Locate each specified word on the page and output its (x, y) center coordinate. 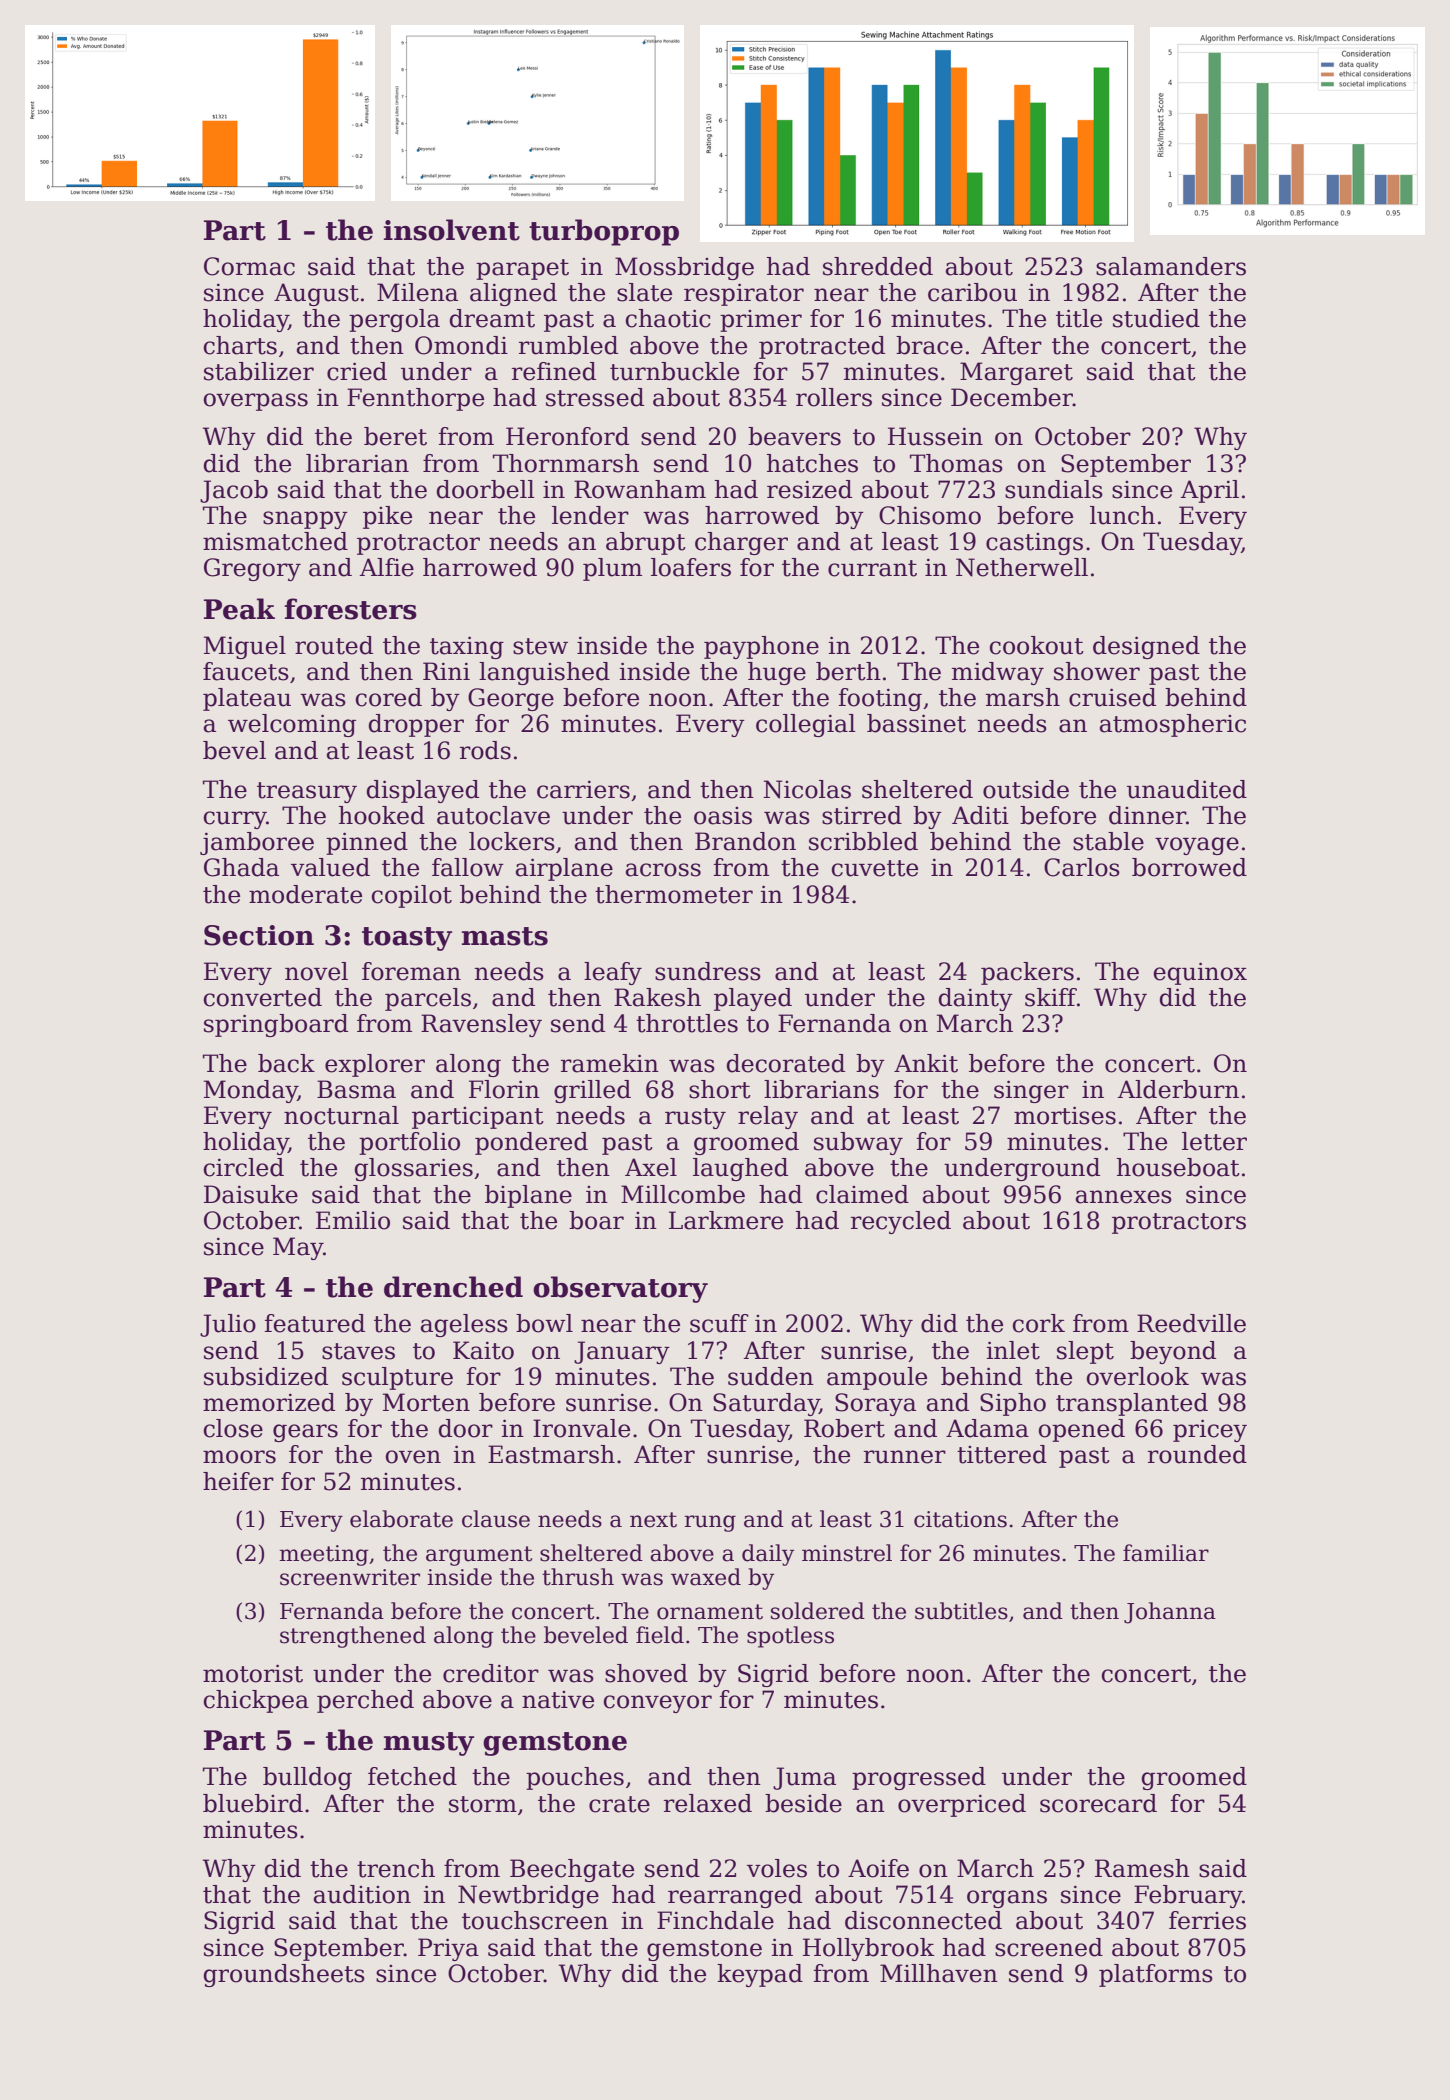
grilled (592, 1091)
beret (395, 436)
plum (612, 569)
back (286, 1063)
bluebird (253, 1803)
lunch (1122, 515)
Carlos (1082, 867)
